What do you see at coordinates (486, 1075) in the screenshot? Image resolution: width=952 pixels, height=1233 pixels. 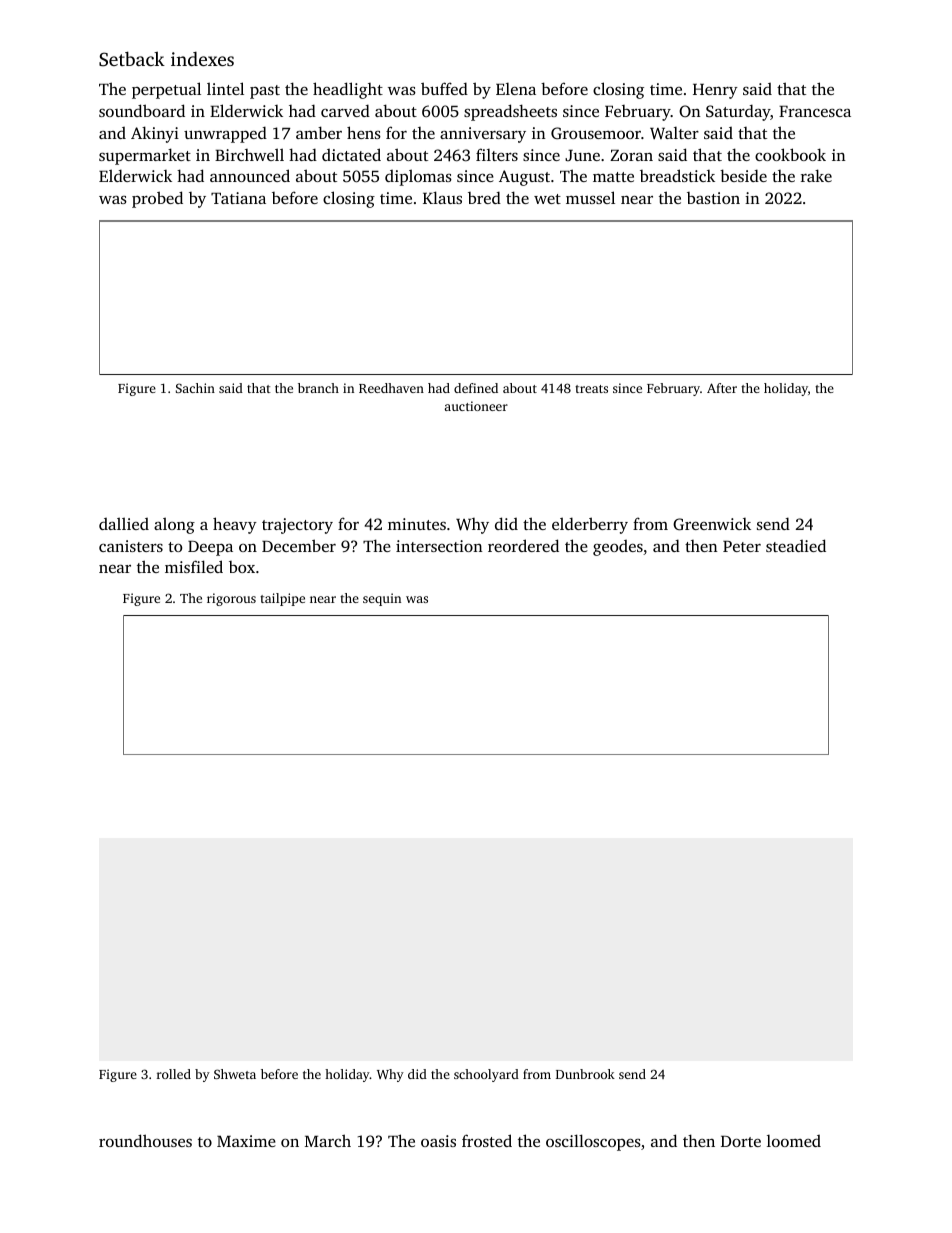 I see `schoolyard` at bounding box center [486, 1075].
